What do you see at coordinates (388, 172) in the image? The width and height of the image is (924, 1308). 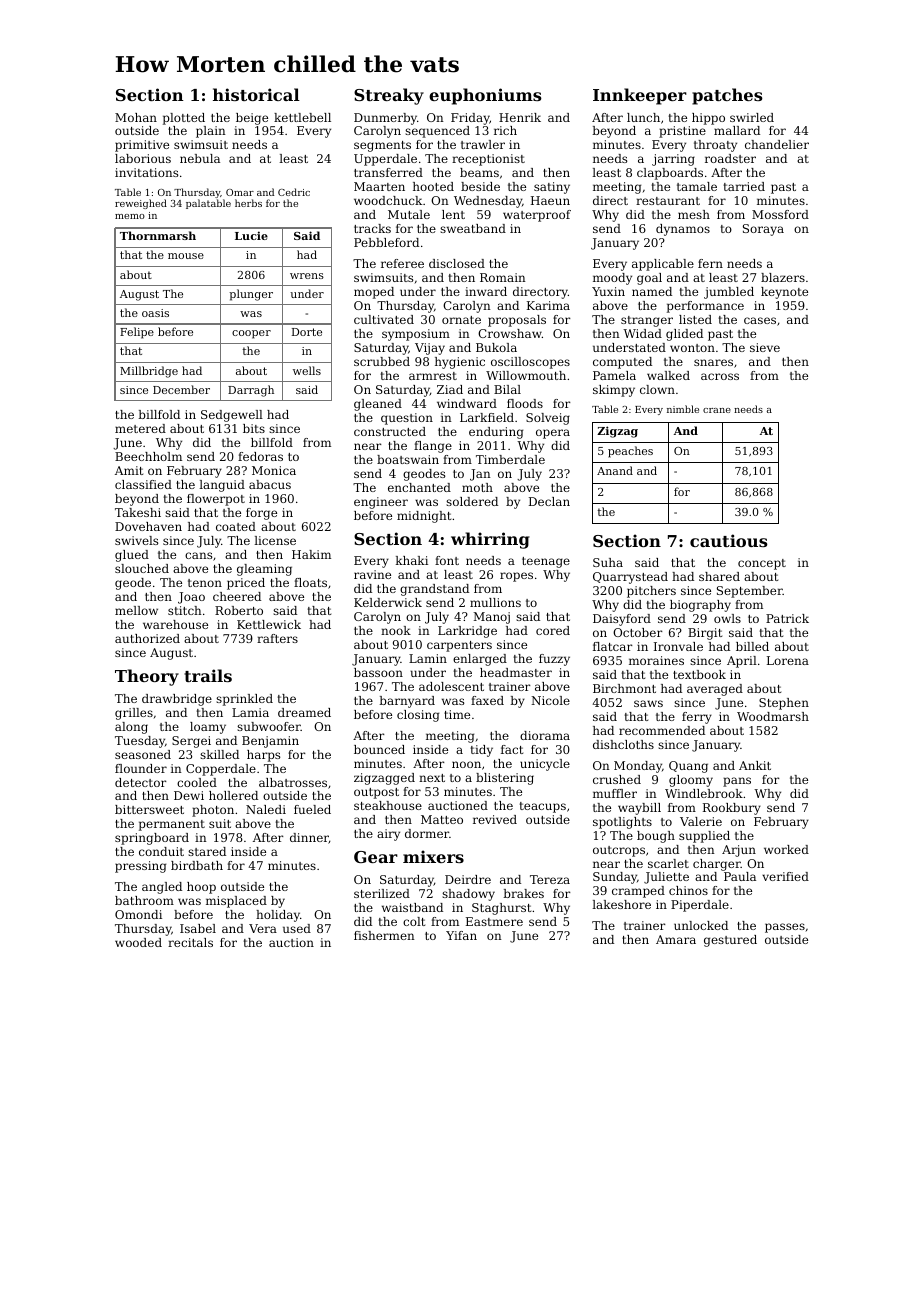 I see `transferred` at bounding box center [388, 172].
